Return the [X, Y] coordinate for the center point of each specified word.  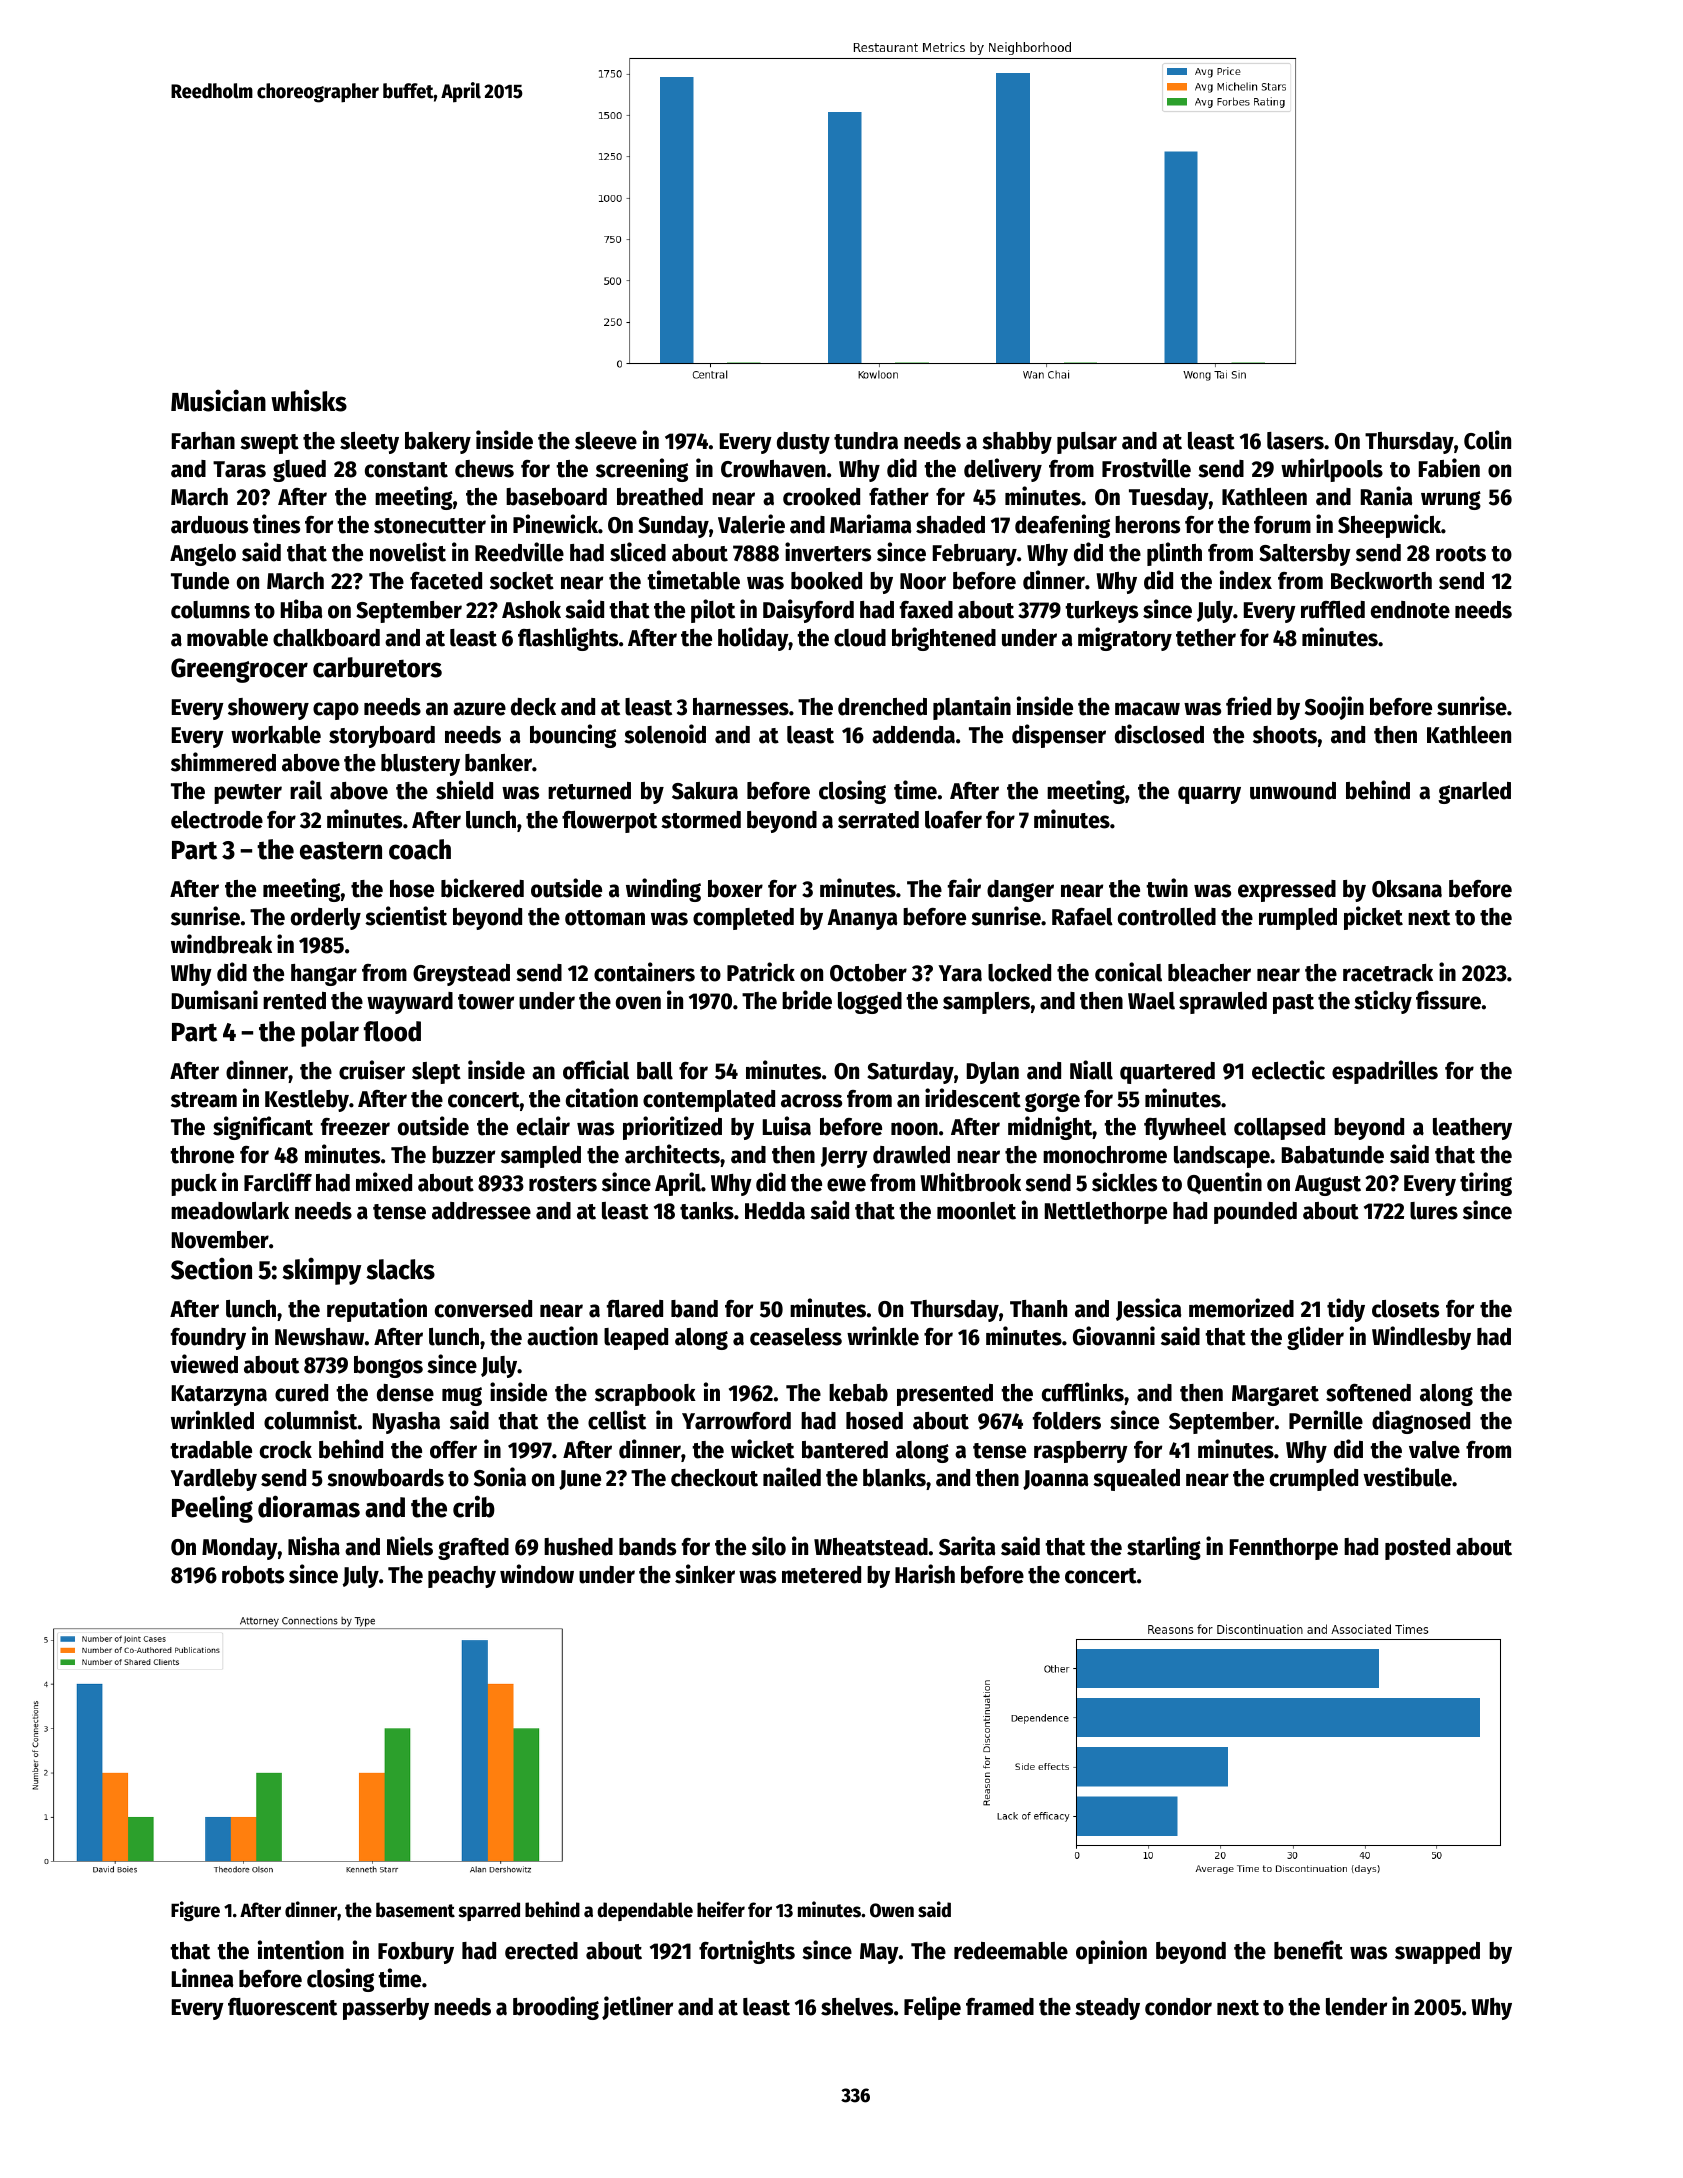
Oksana [1407, 889]
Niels [410, 1546]
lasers [1295, 441]
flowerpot [609, 822]
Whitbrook [970, 1182]
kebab [858, 1393]
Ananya [862, 919]
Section [211, 1268]
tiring [1486, 1184]
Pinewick [555, 524]
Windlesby [1421, 1338]
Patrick [761, 972]
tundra [866, 441]
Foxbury [416, 1953]
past [1293, 1004]
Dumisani [215, 1000]
